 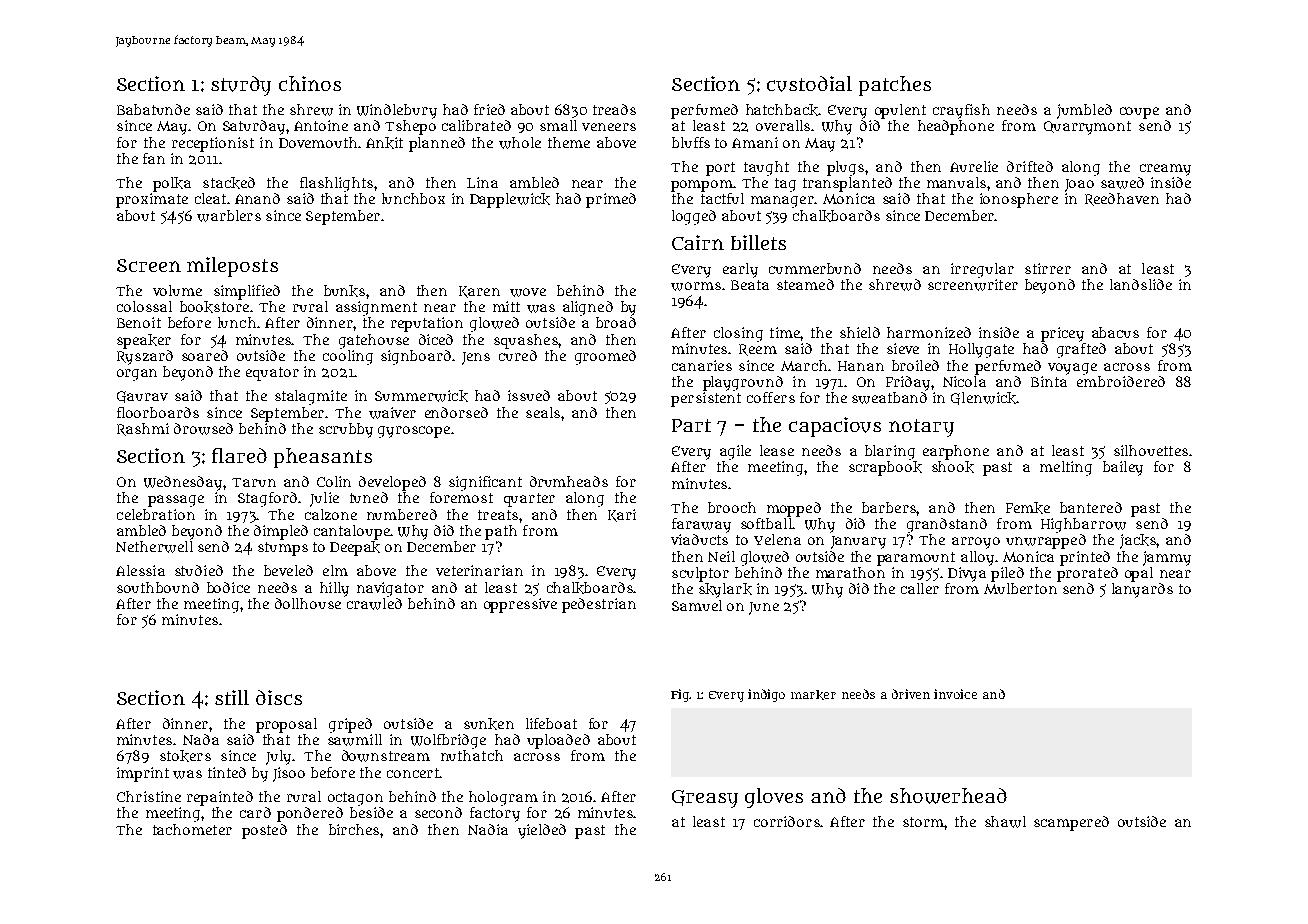 What do you see at coordinates (1115, 332) in the screenshot?
I see `abacus` at bounding box center [1115, 332].
